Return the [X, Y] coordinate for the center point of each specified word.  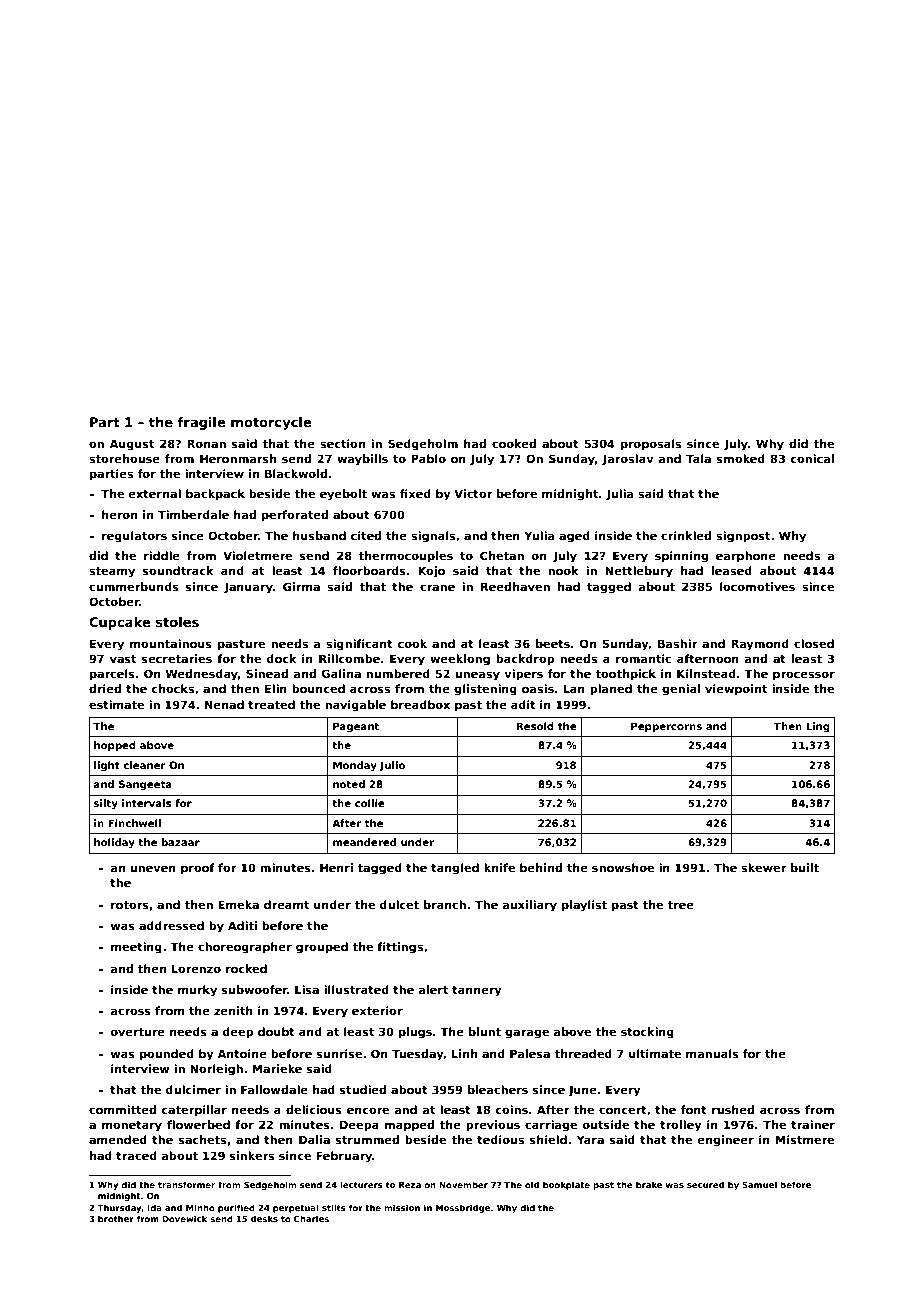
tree [680, 905]
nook [563, 570]
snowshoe [623, 867]
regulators [134, 537]
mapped [409, 1126]
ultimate [655, 1053]
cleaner [144, 765]
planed [611, 690]
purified [236, 1208]
